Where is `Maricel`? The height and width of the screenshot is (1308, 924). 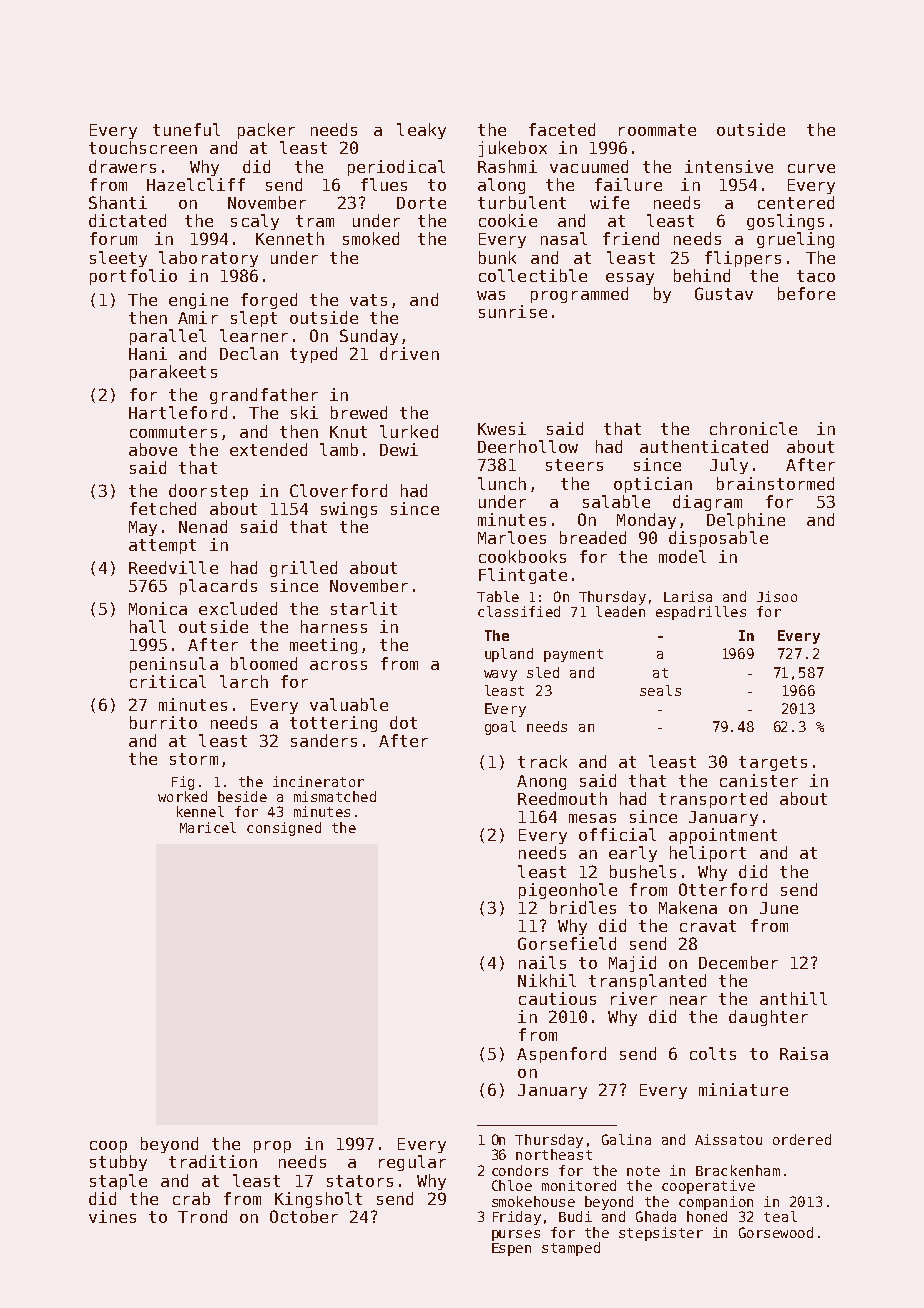 Maricel is located at coordinates (208, 827).
